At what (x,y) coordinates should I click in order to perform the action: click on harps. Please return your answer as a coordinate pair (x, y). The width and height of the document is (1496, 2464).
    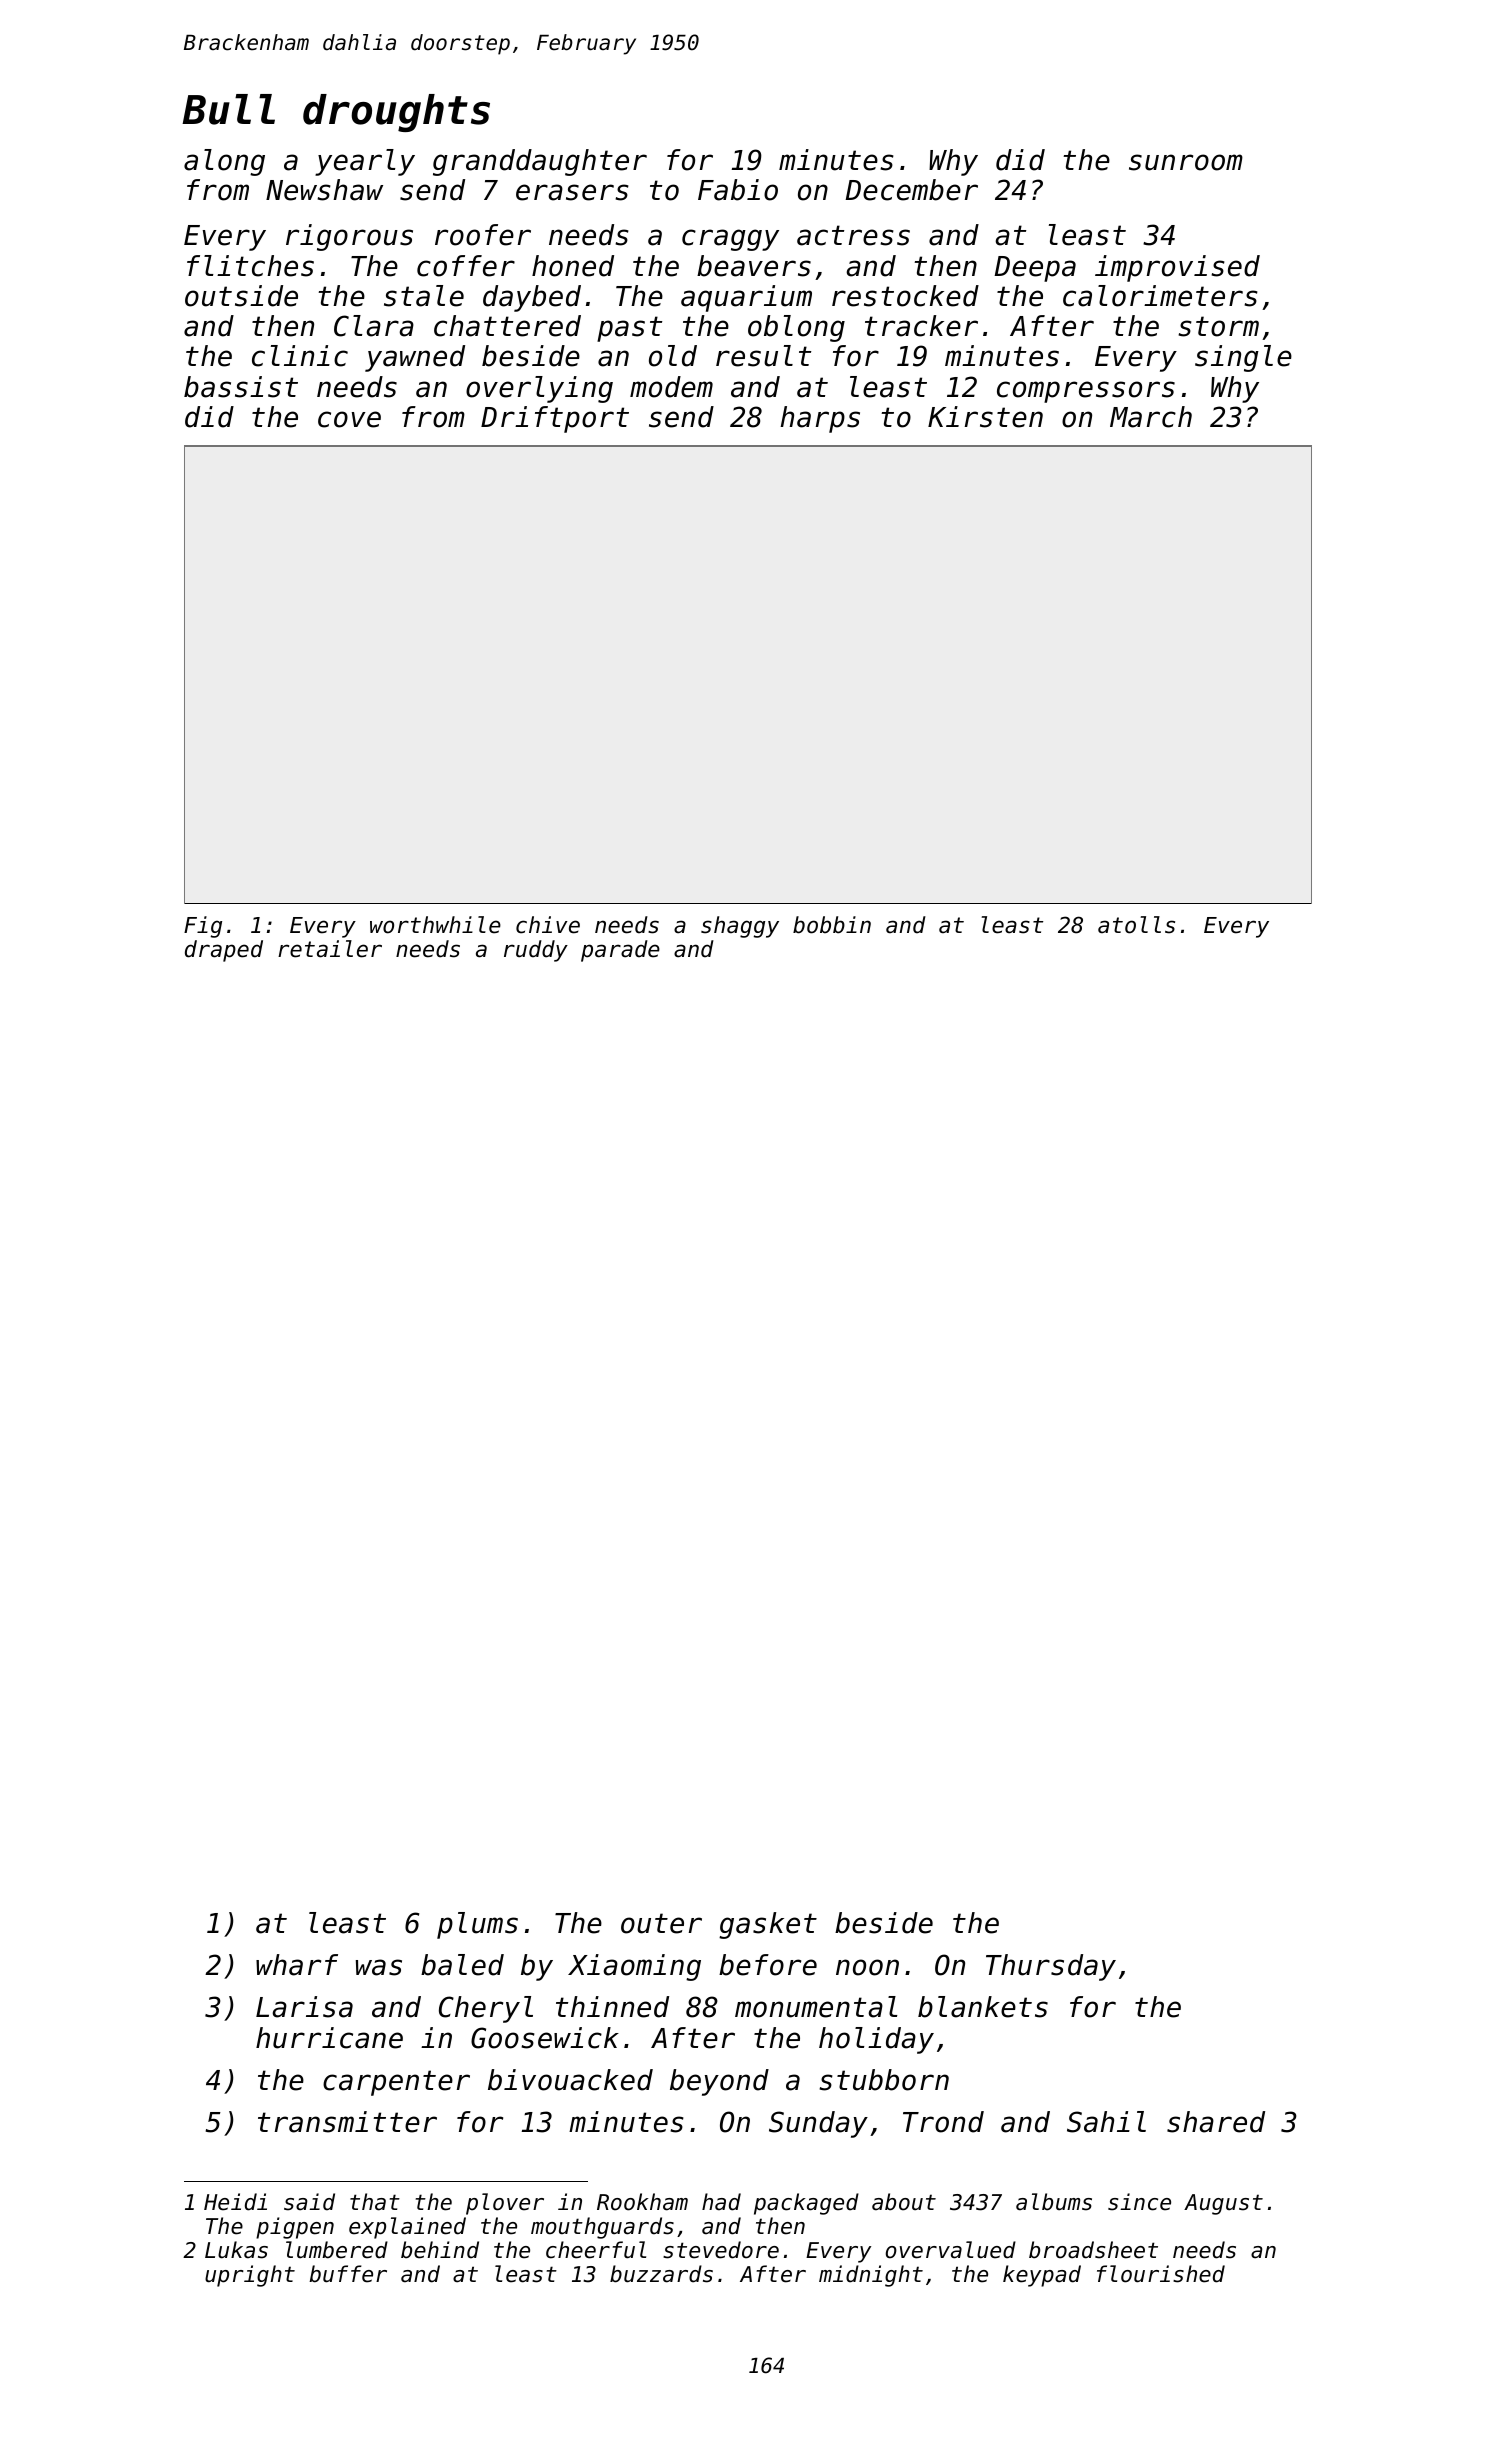
    Looking at the image, I should click on (820, 419).
